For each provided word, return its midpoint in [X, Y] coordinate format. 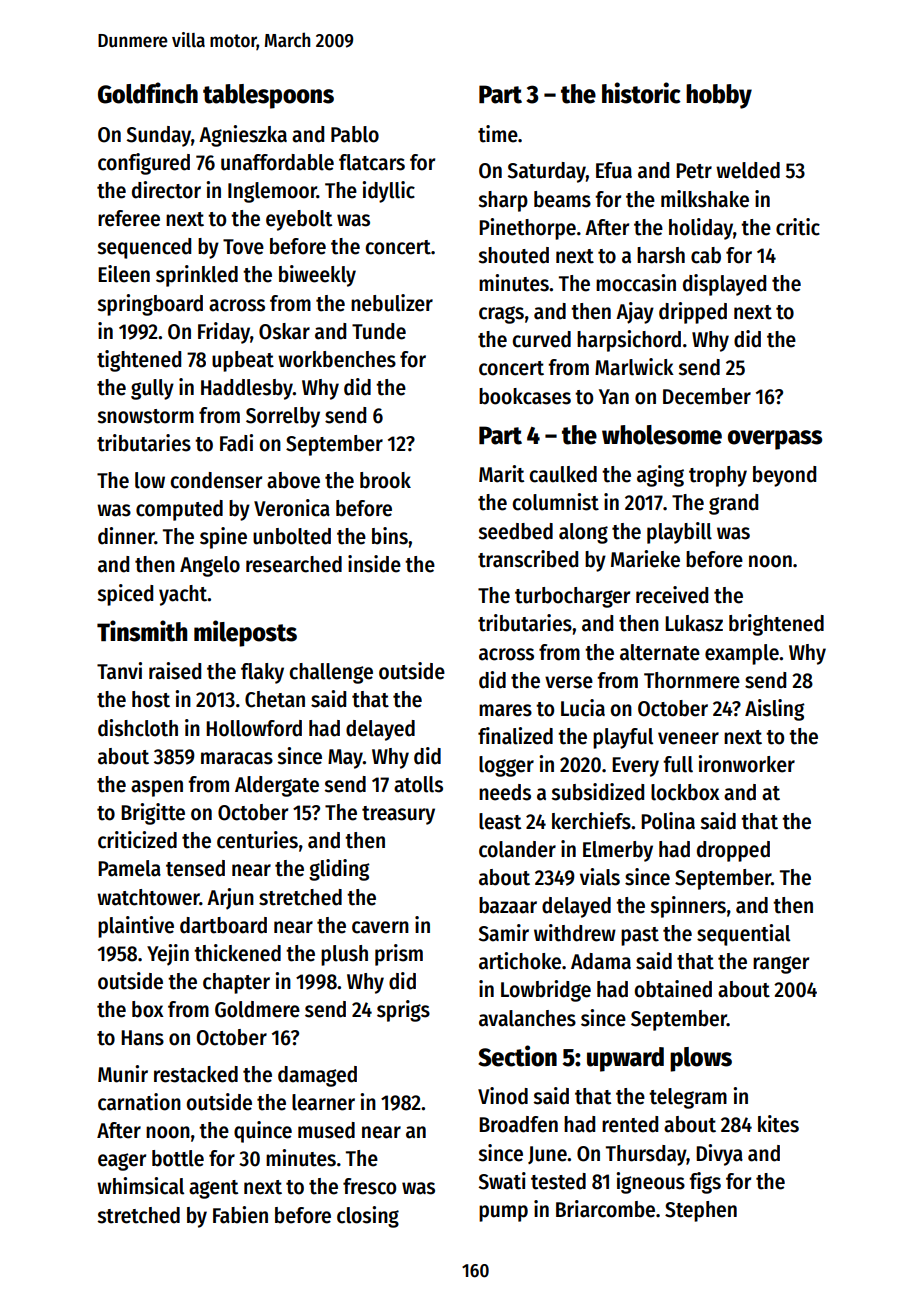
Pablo [355, 134]
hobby [719, 96]
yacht [183, 595]
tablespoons [268, 96]
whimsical [140, 1186]
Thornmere [692, 680]
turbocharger [572, 597]
